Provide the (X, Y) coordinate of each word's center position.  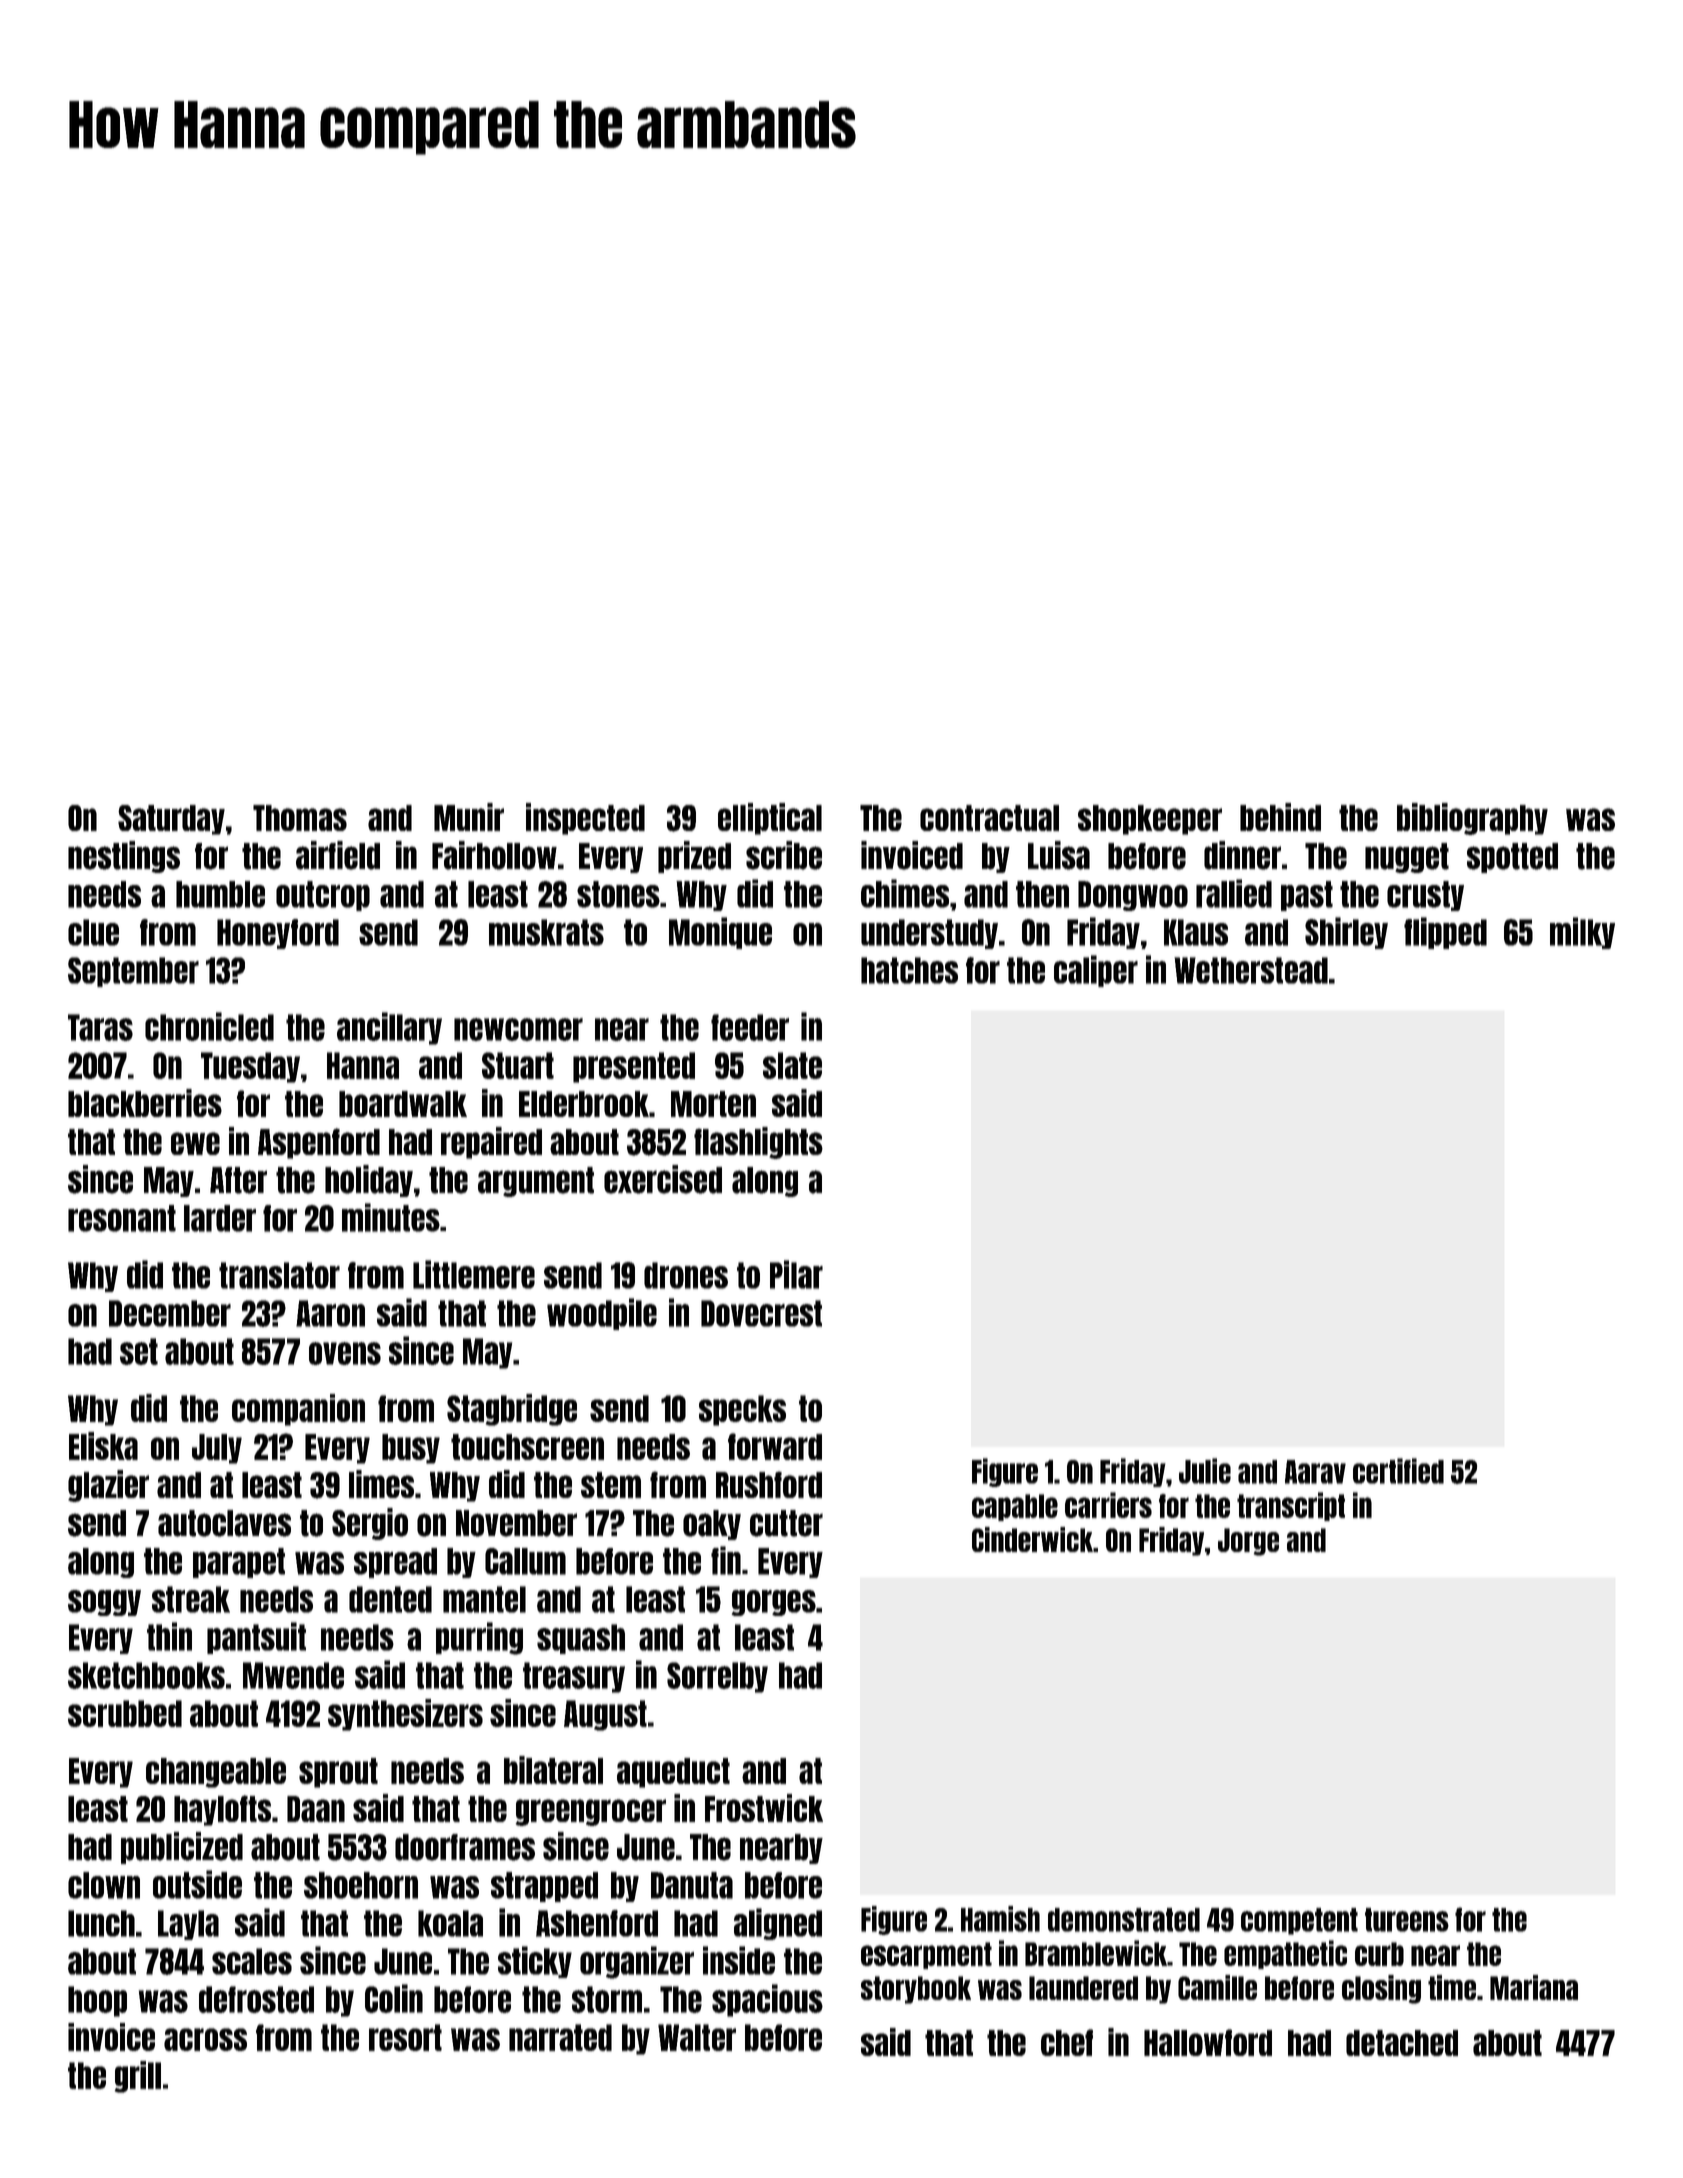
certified (1398, 1471)
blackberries (145, 1103)
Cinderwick (1032, 1539)
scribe (784, 855)
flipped (1445, 933)
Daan (316, 1809)
